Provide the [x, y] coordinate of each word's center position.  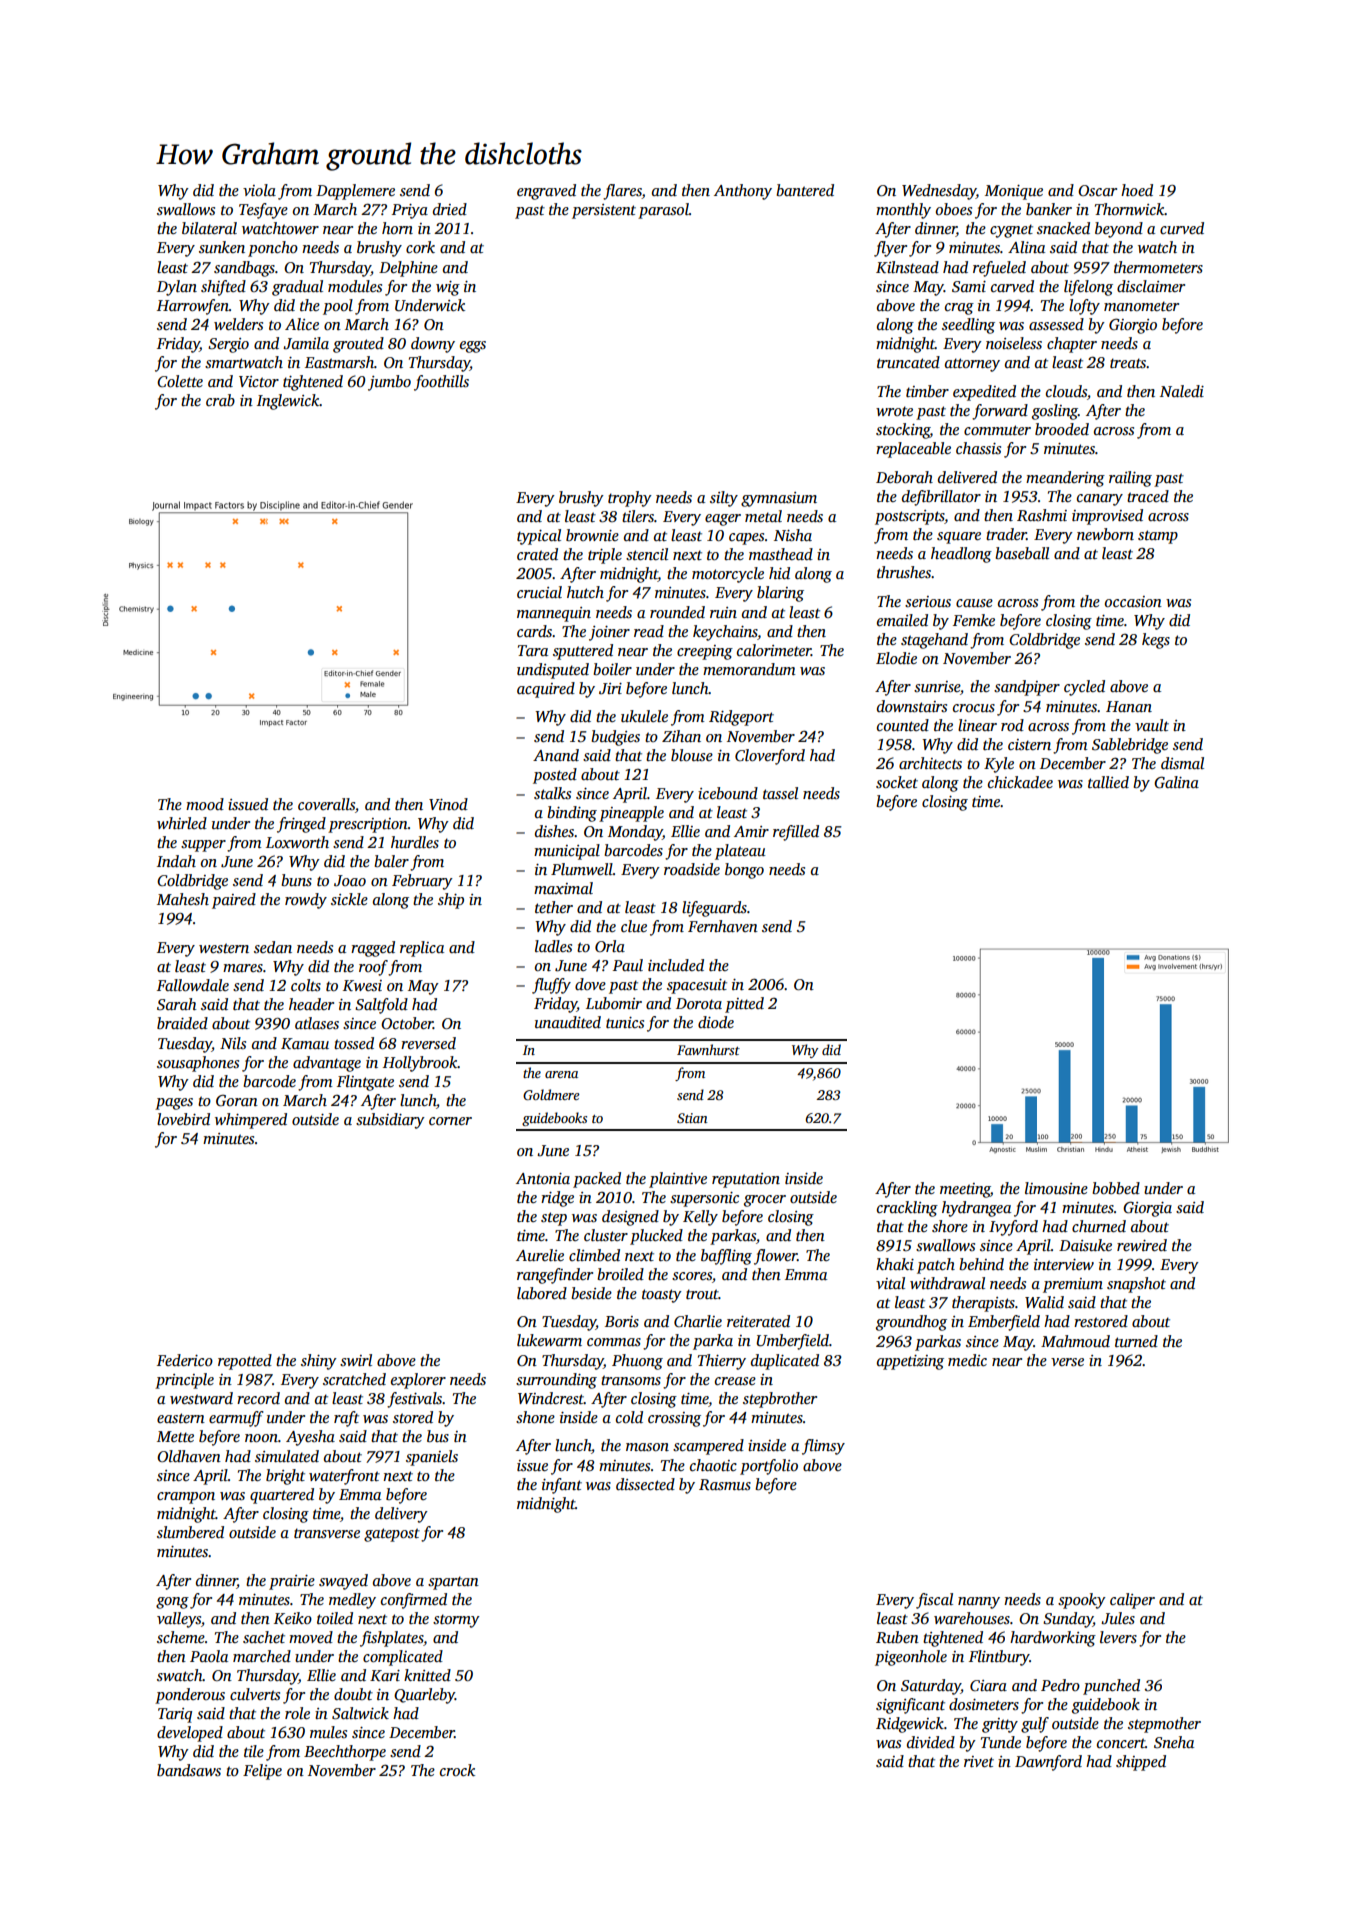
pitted [744, 1005]
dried [450, 209]
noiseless [1014, 343]
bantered [805, 190]
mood [205, 804]
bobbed [1116, 1188]
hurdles [415, 842]
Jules [1118, 1618]
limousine [1056, 1188]
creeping [705, 652]
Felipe [262, 1772]
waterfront [344, 1477]
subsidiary [390, 1121]
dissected [645, 1484]
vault [1152, 725]
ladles [553, 946]
